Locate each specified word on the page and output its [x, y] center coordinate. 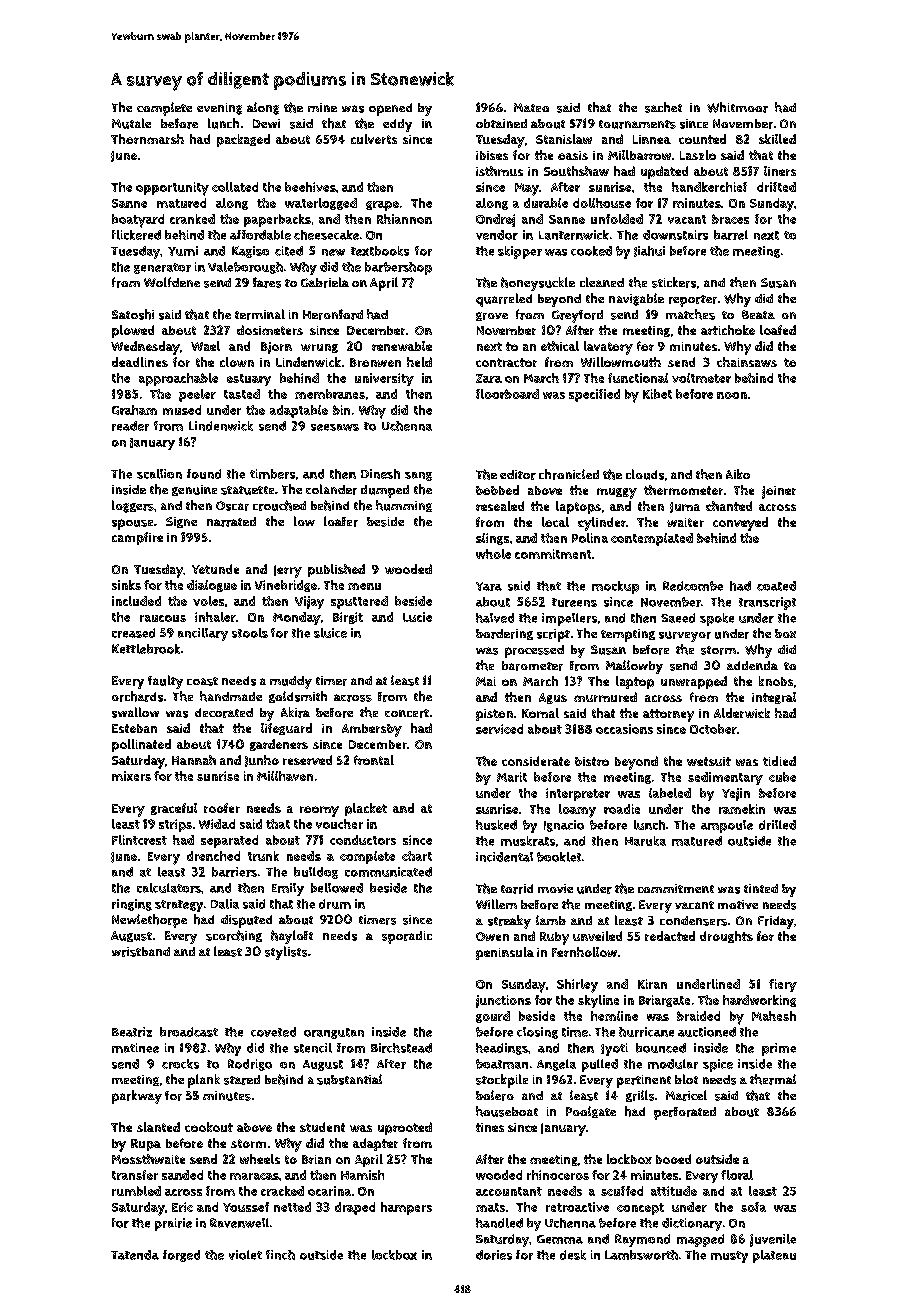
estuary [249, 380]
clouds [645, 474]
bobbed [497, 490]
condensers [693, 921]
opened [390, 109]
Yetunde [215, 569]
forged [181, 1256]
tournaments [637, 124]
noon [732, 395]
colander [331, 489]
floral [737, 1175]
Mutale [131, 123]
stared [242, 1080]
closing [537, 1033]
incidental [504, 857]
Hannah [194, 760]
